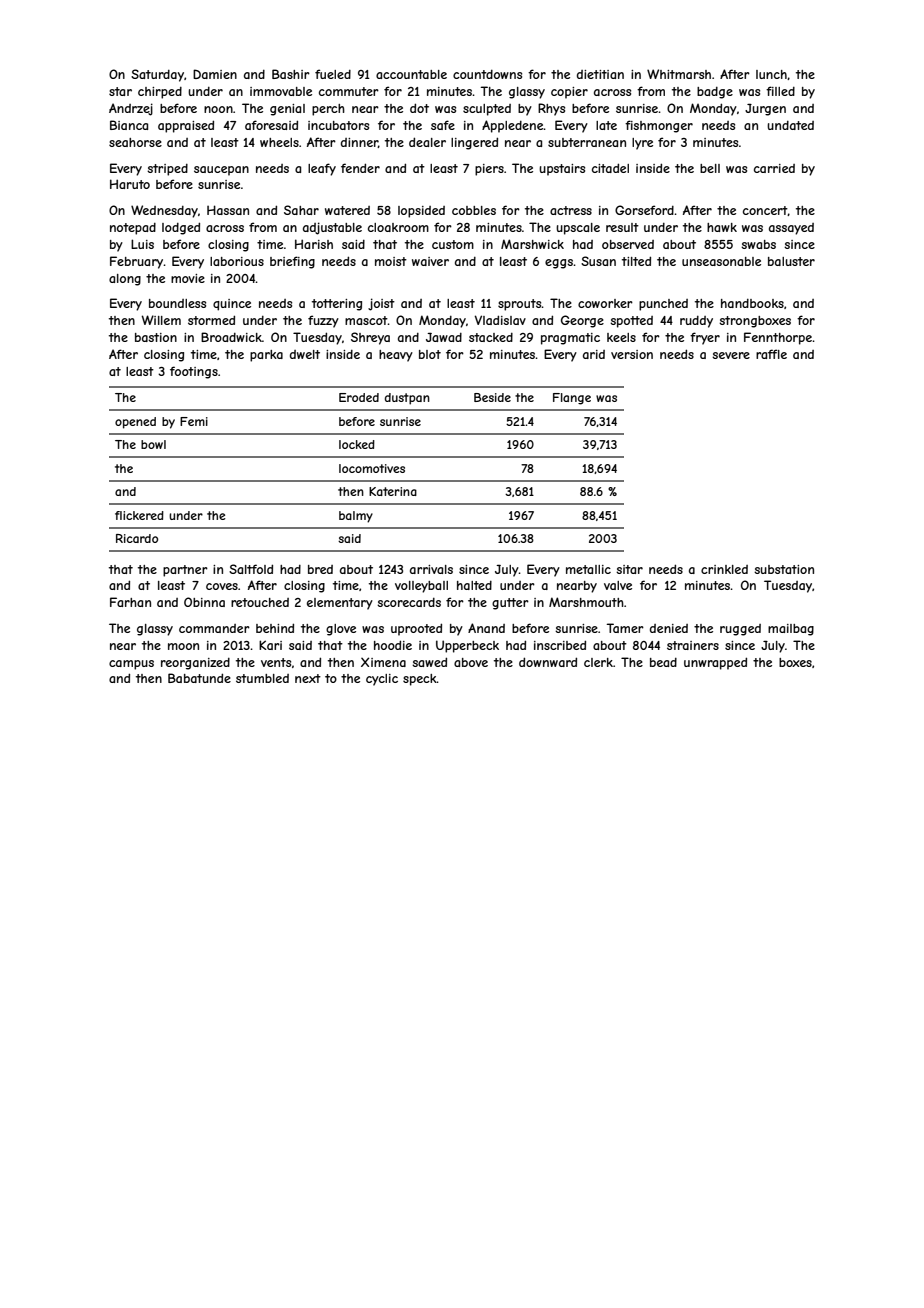  I want to click on Flange, so click(572, 399).
